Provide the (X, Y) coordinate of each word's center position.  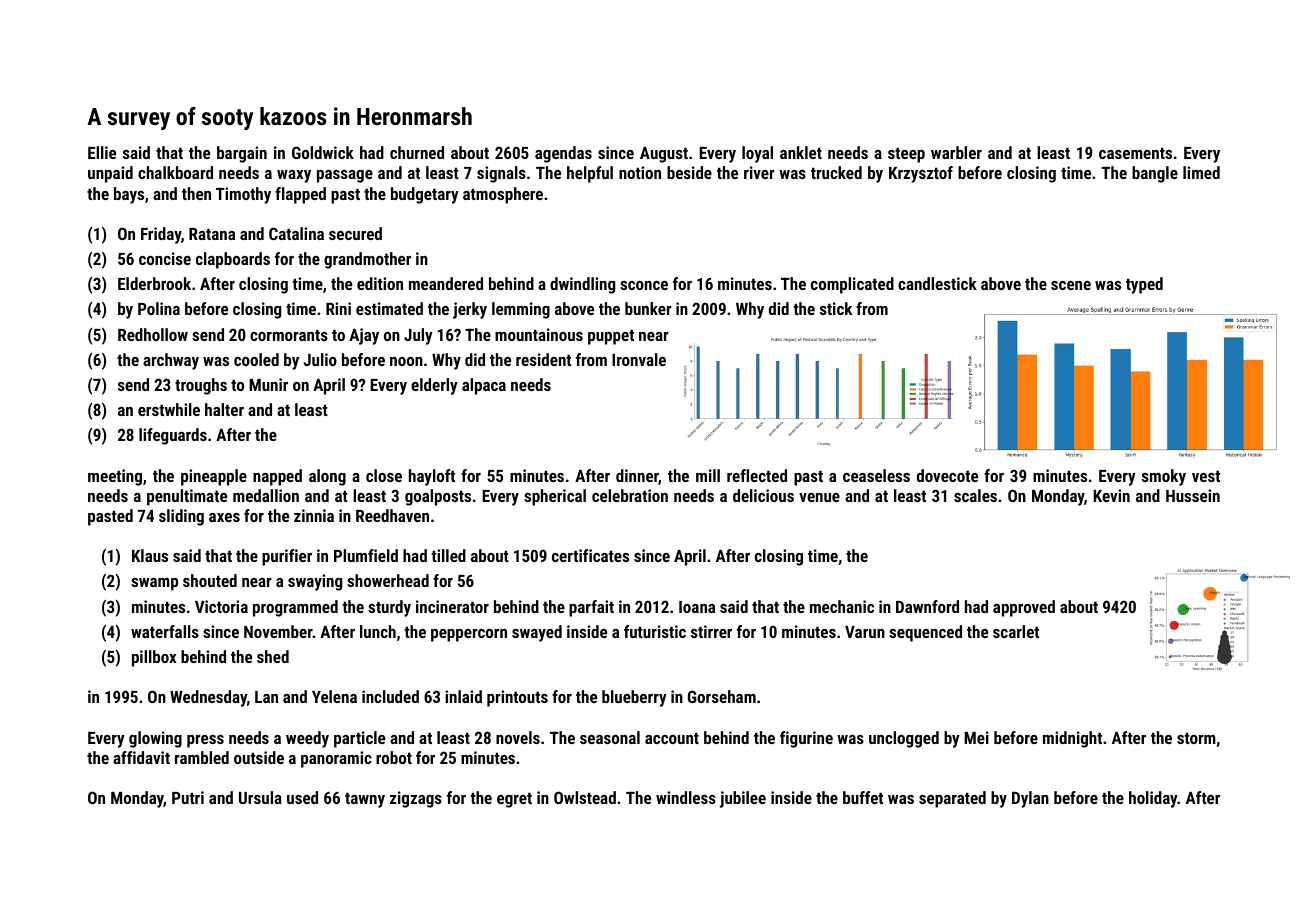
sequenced (925, 633)
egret (514, 800)
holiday (1153, 799)
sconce (644, 285)
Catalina (296, 233)
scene (1071, 285)
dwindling (582, 285)
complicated (852, 285)
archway (171, 361)
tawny (365, 800)
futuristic (655, 631)
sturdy (389, 608)
